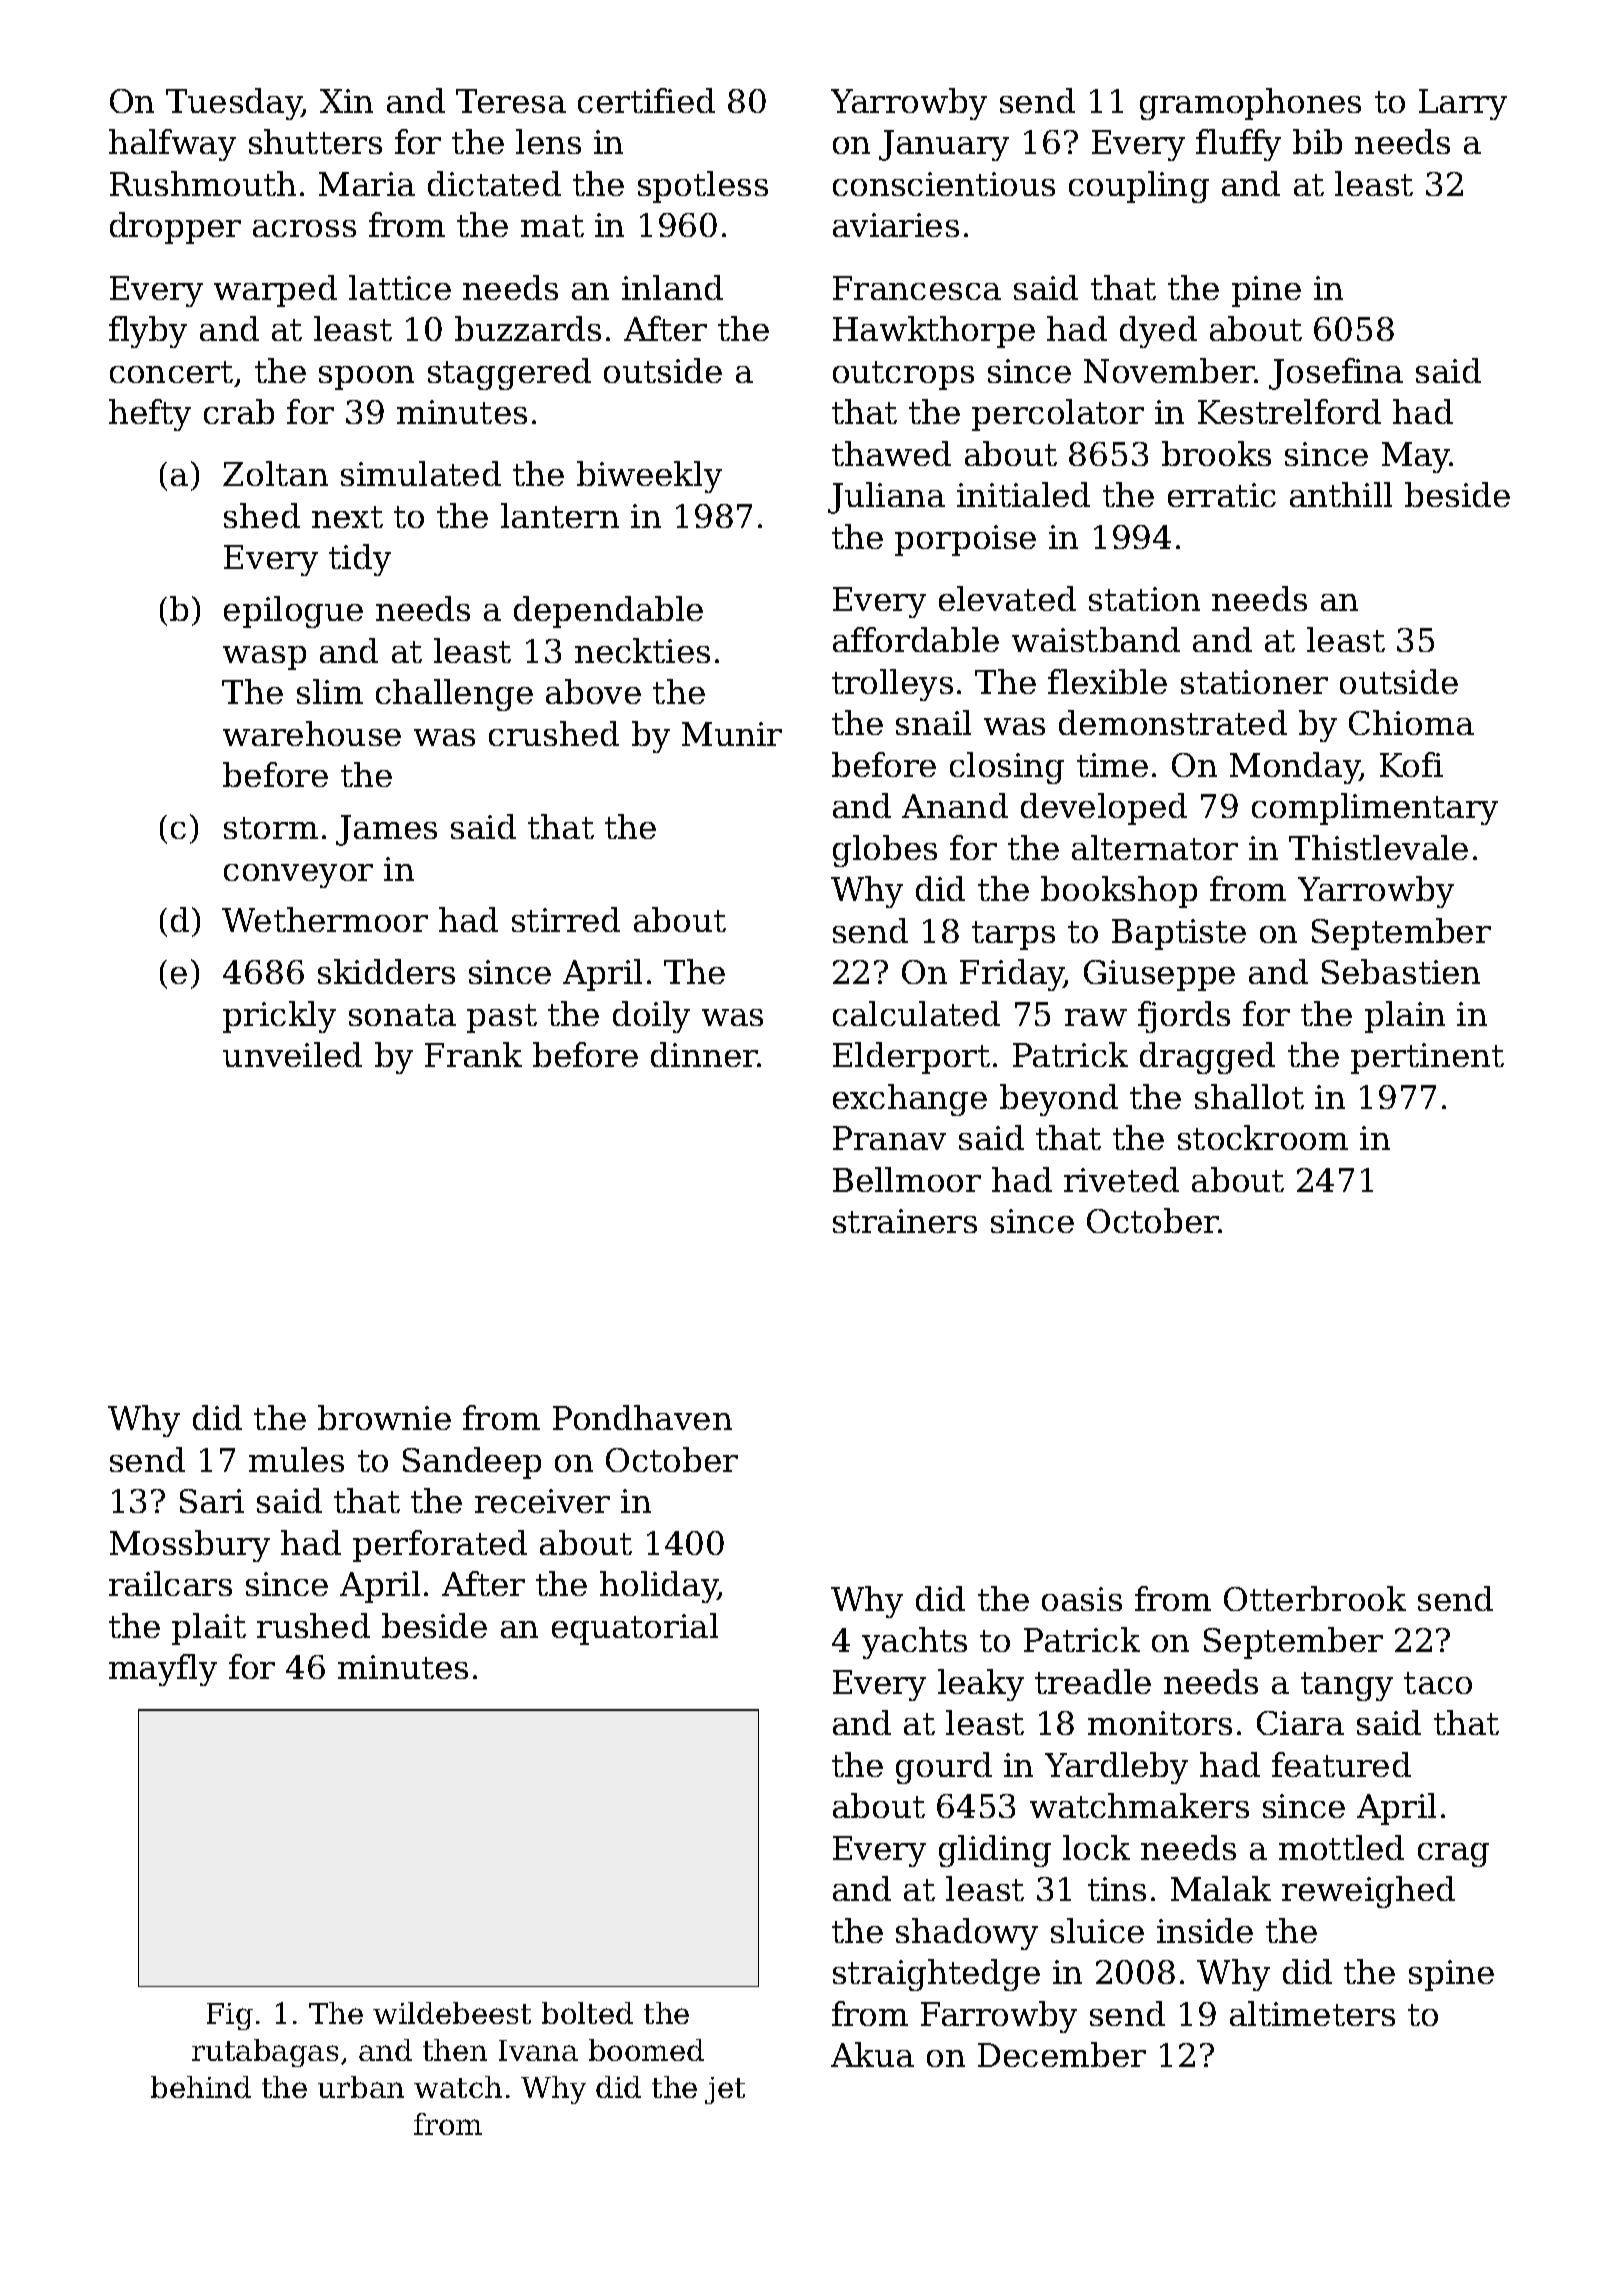 This document has height=2292, width=1620. Describe the element at coordinates (965, 540) in the document. I see `porpoise` at that location.
